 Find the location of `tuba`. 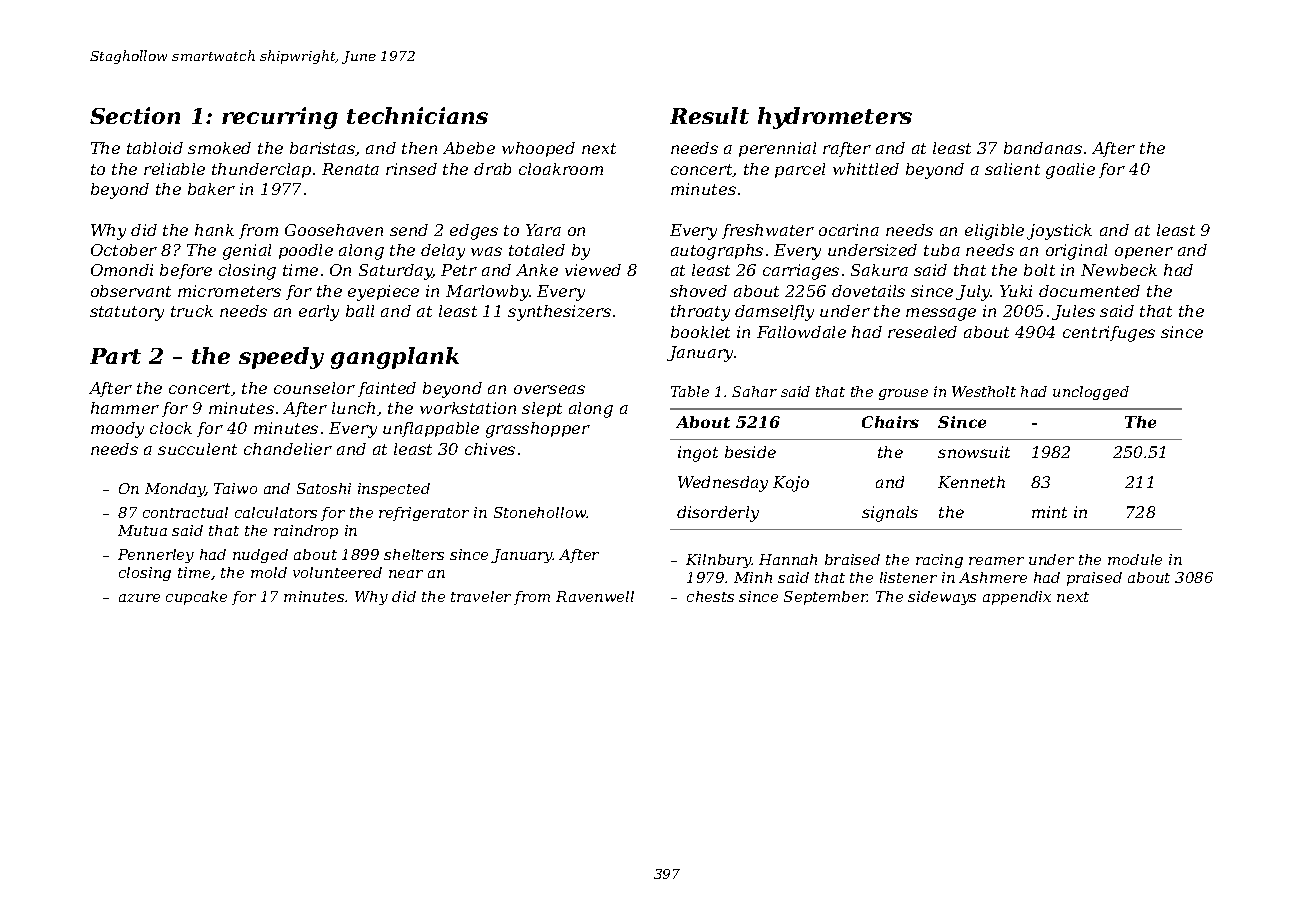

tuba is located at coordinates (942, 250).
